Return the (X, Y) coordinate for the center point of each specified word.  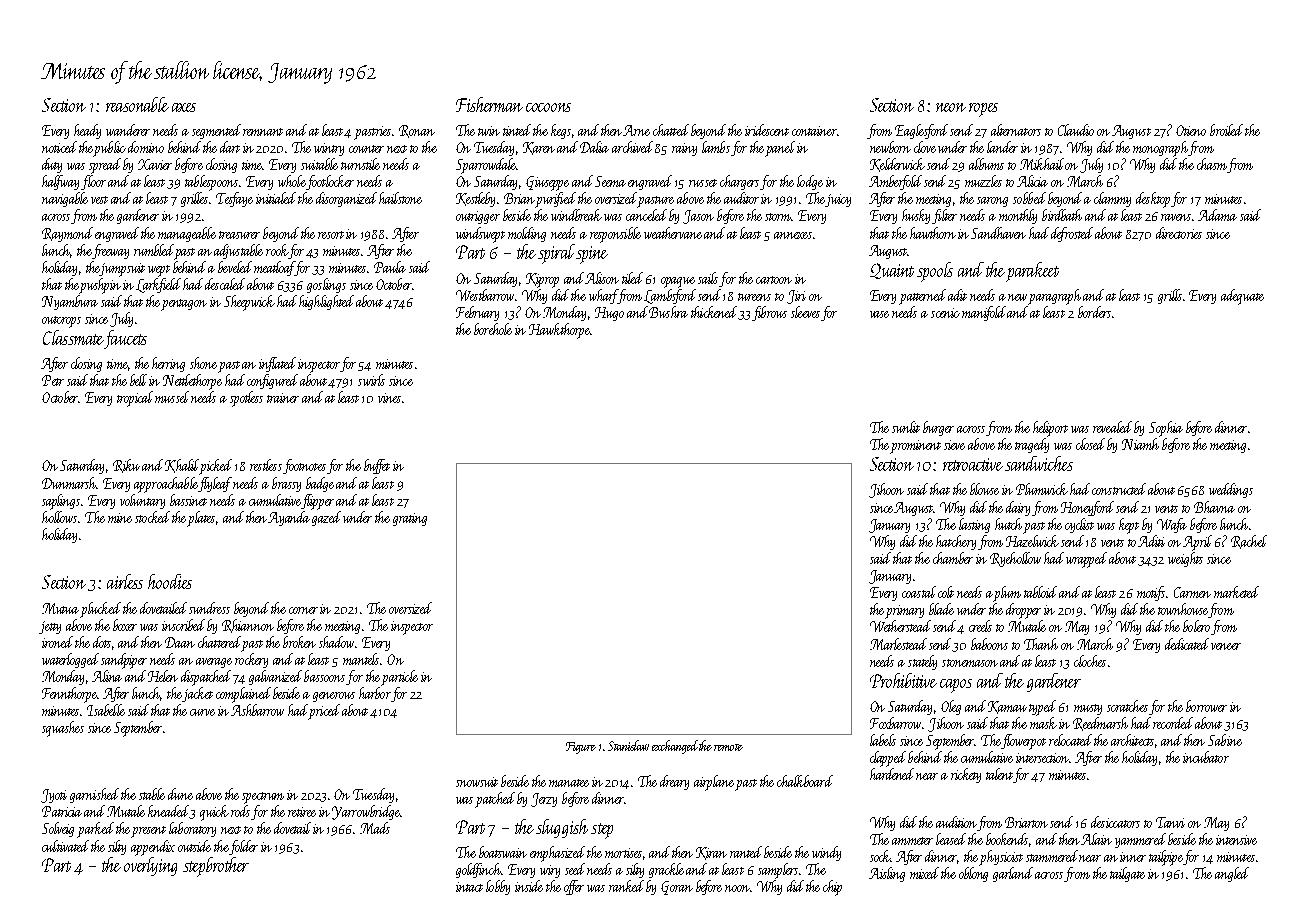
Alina (107, 676)
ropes (983, 110)
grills (1170, 296)
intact (469, 887)
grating (410, 519)
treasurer (239, 235)
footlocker (330, 182)
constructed (1119, 489)
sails (708, 278)
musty (1088, 709)
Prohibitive (903, 680)
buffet (377, 466)
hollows (59, 517)
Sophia (1166, 429)
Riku (126, 466)
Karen (539, 148)
